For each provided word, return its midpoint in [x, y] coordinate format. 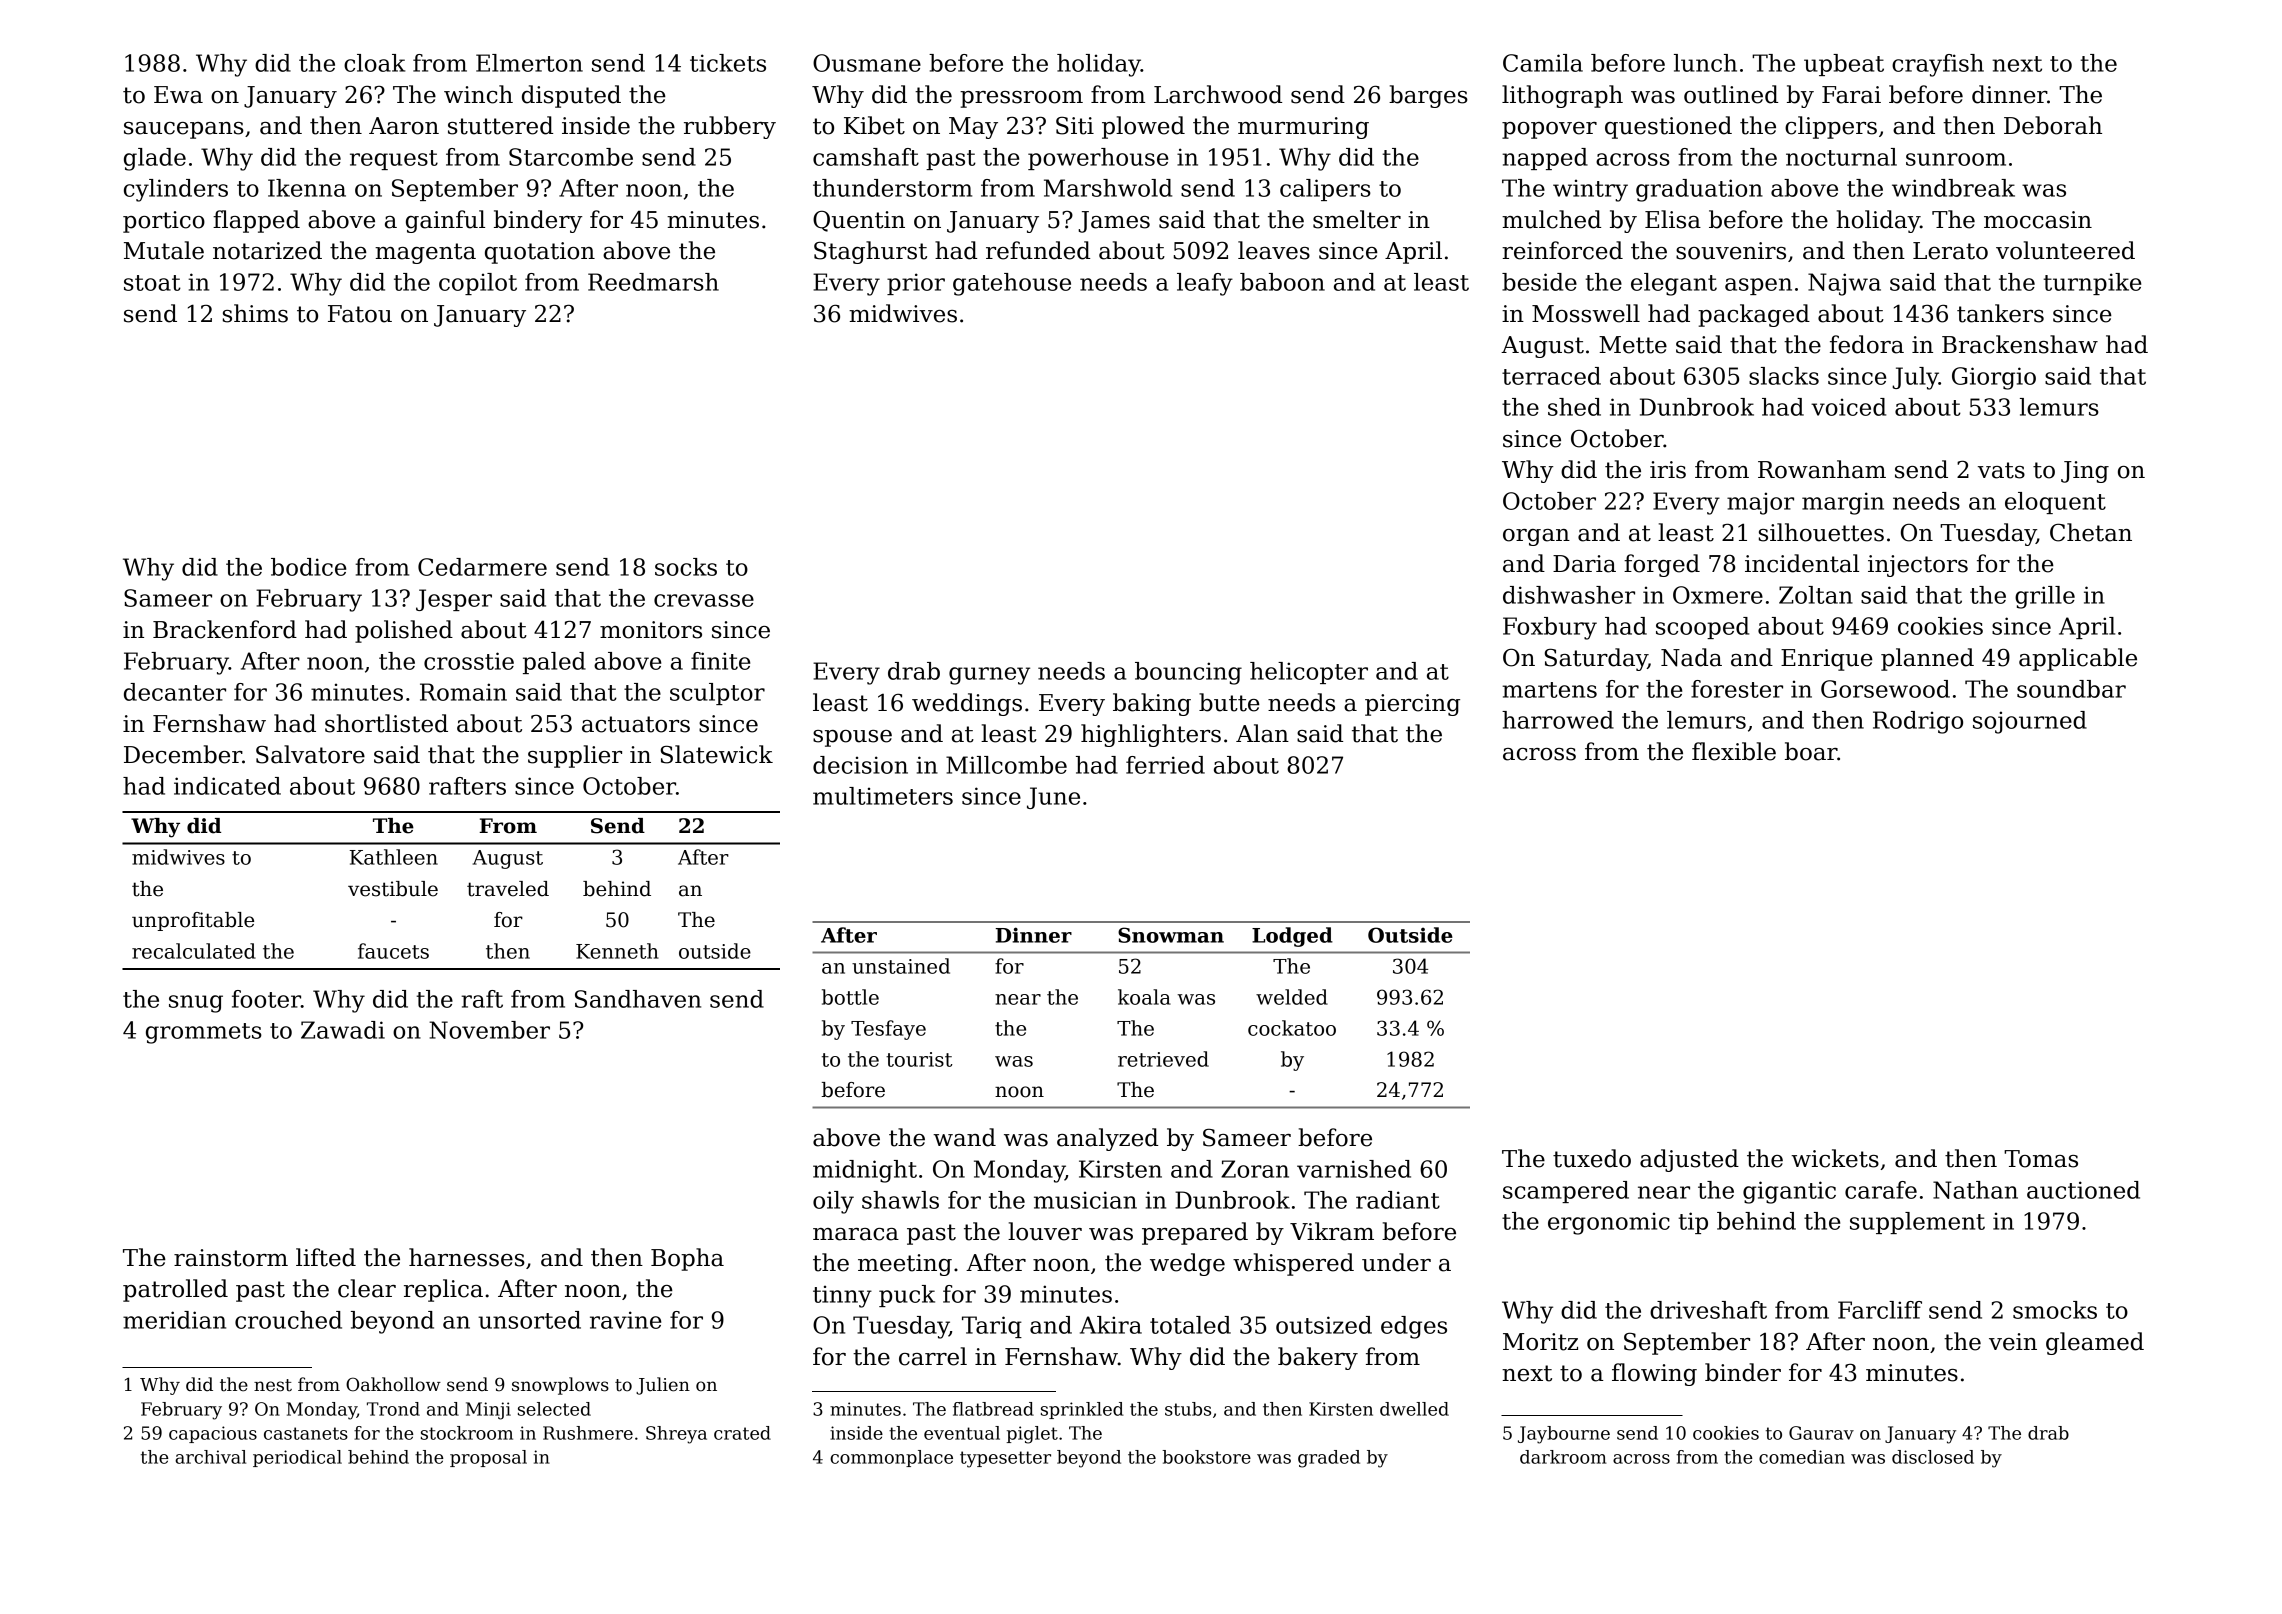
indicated [227, 786]
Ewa [178, 95]
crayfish [1938, 65]
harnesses [467, 1257]
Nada [1691, 657]
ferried [1165, 765]
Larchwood [1218, 94]
